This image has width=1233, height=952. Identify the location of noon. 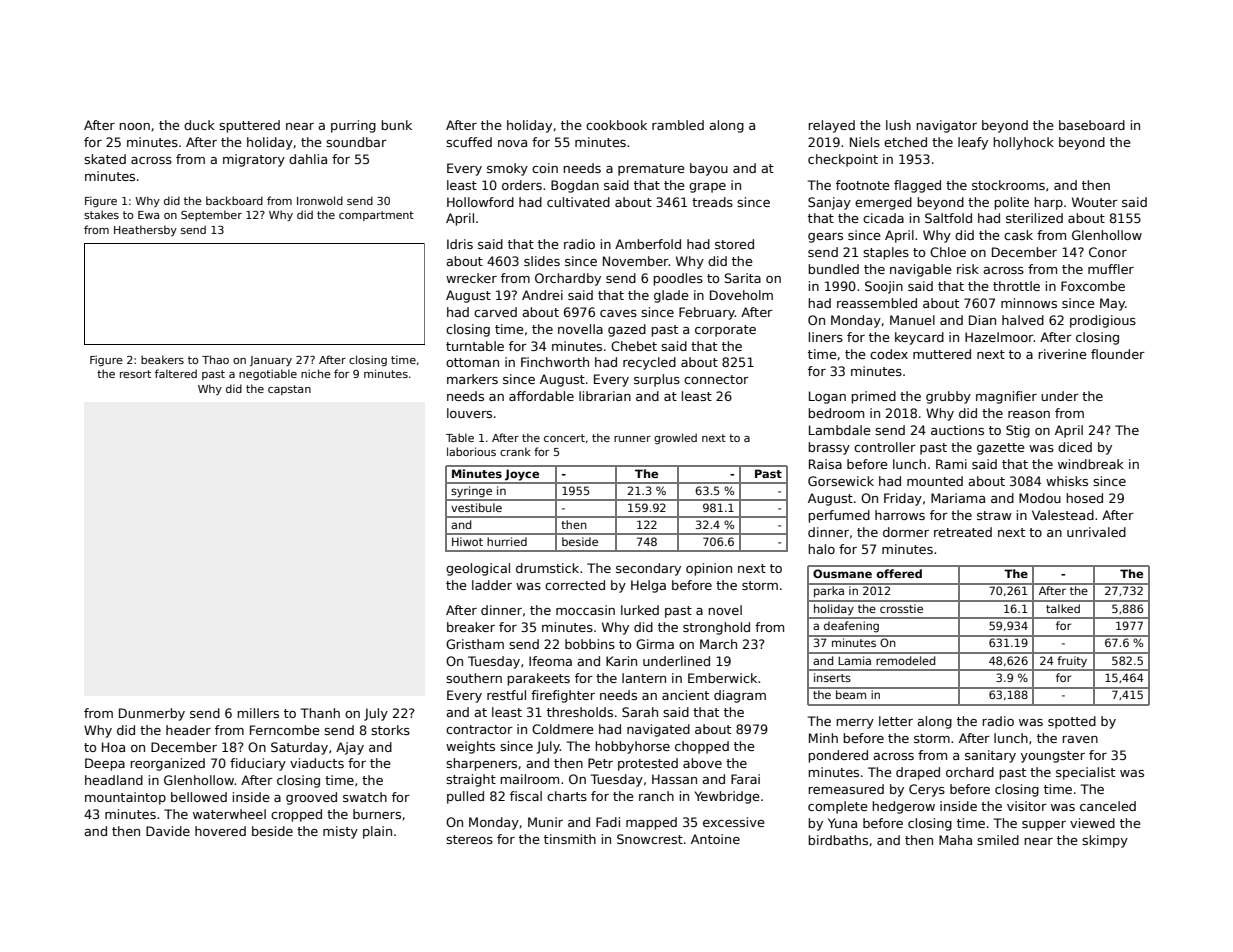
(134, 126).
